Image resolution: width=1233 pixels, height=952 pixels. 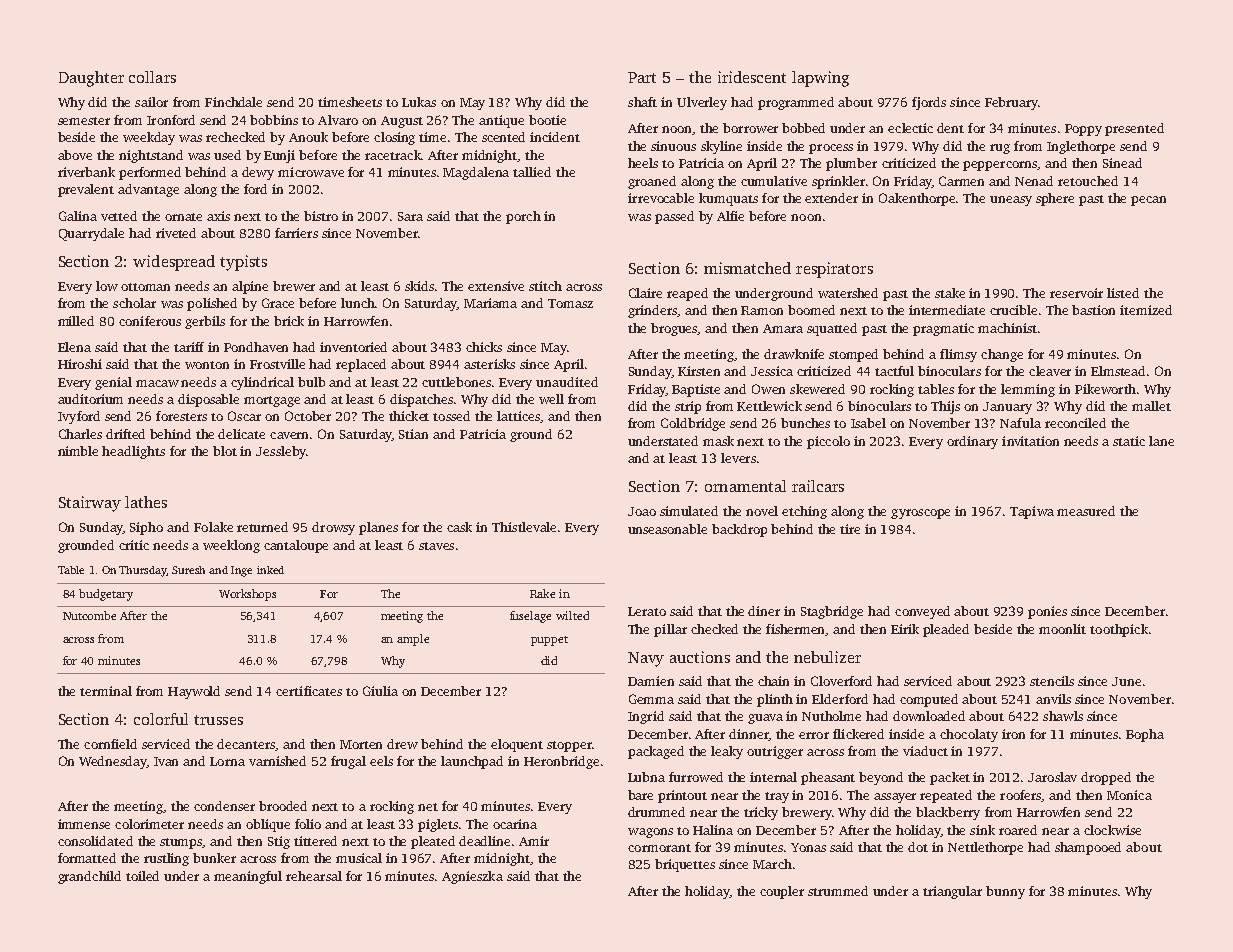 I want to click on Lerato, so click(x=647, y=611).
